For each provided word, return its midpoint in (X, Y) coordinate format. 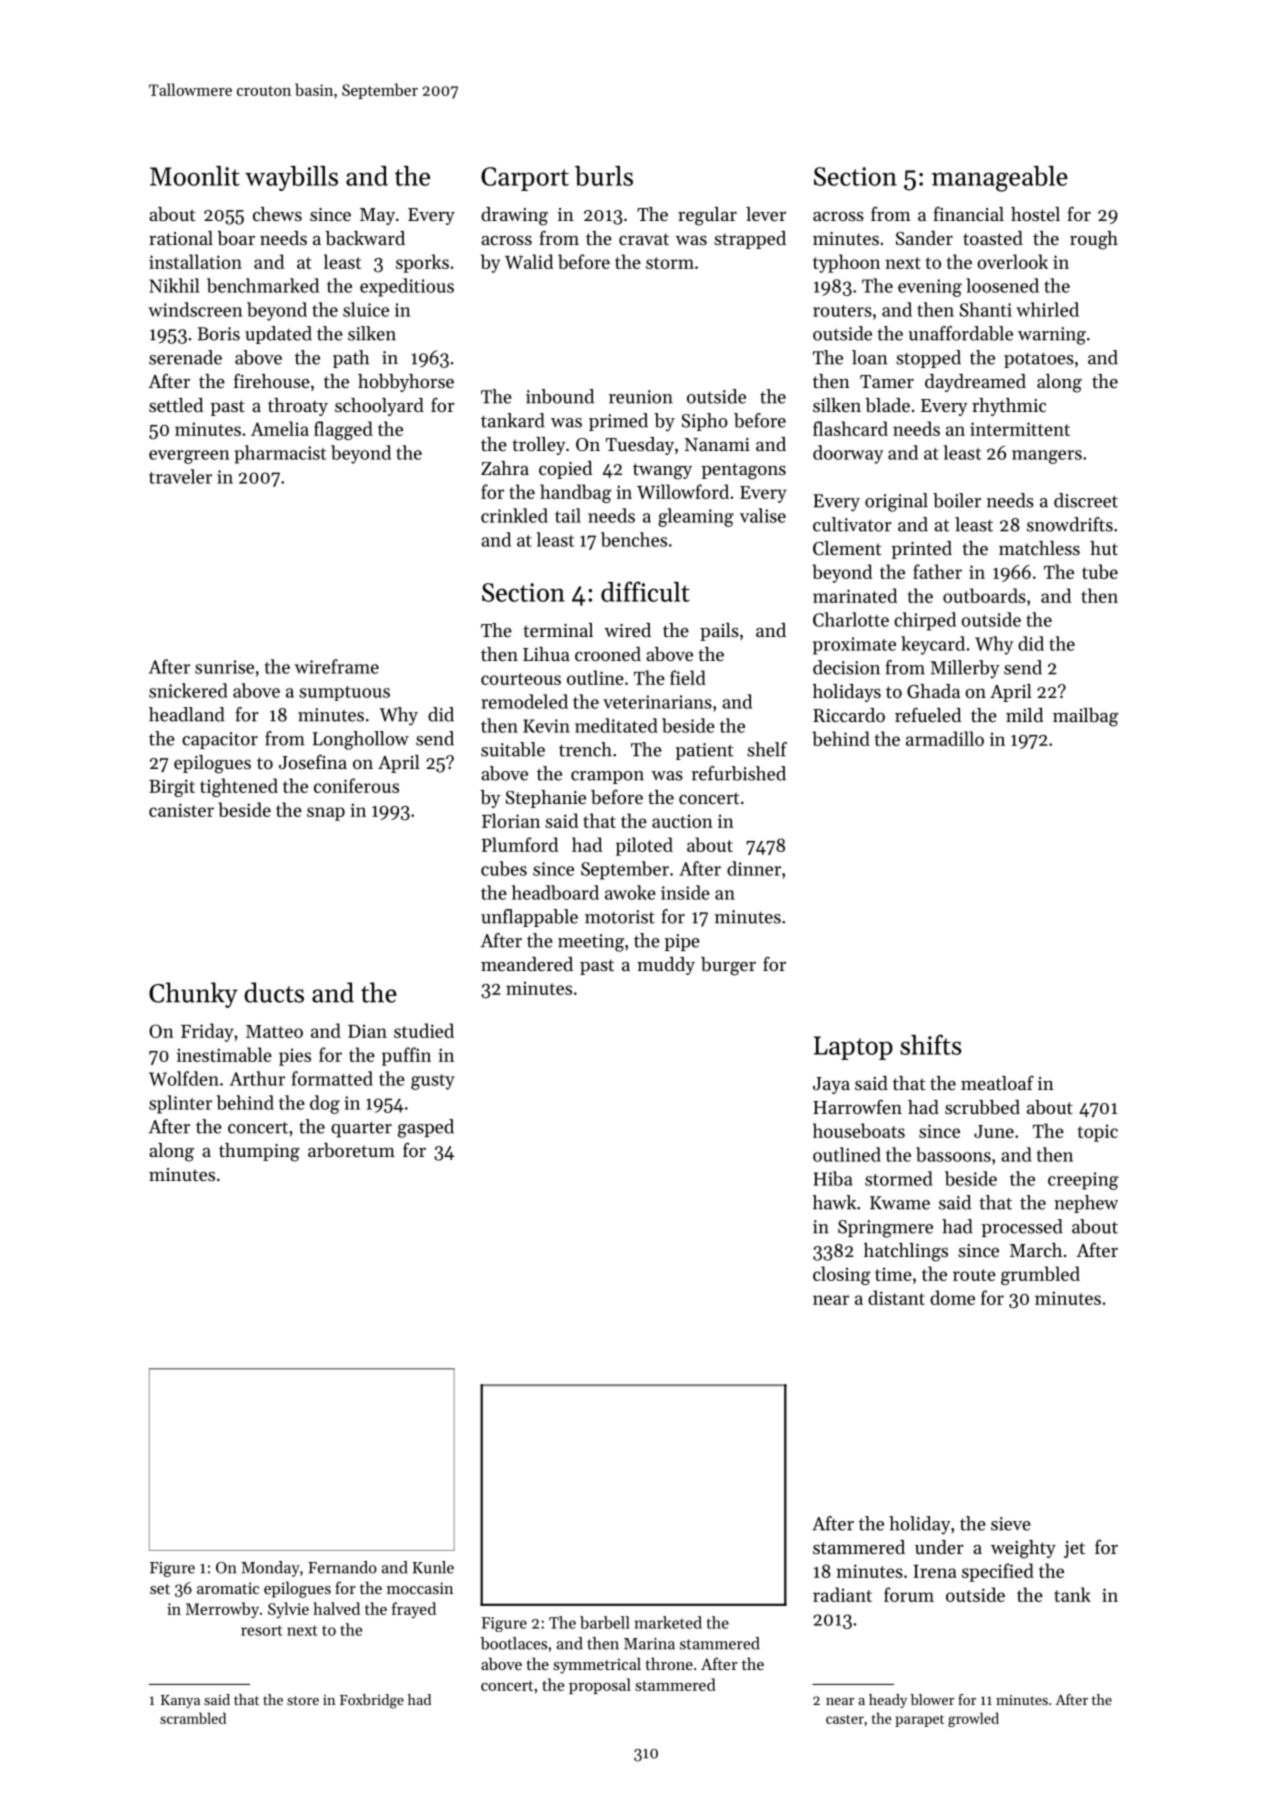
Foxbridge (372, 1701)
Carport (525, 179)
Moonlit (195, 176)
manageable (1000, 179)
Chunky (193, 995)
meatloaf (997, 1082)
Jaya (831, 1085)
